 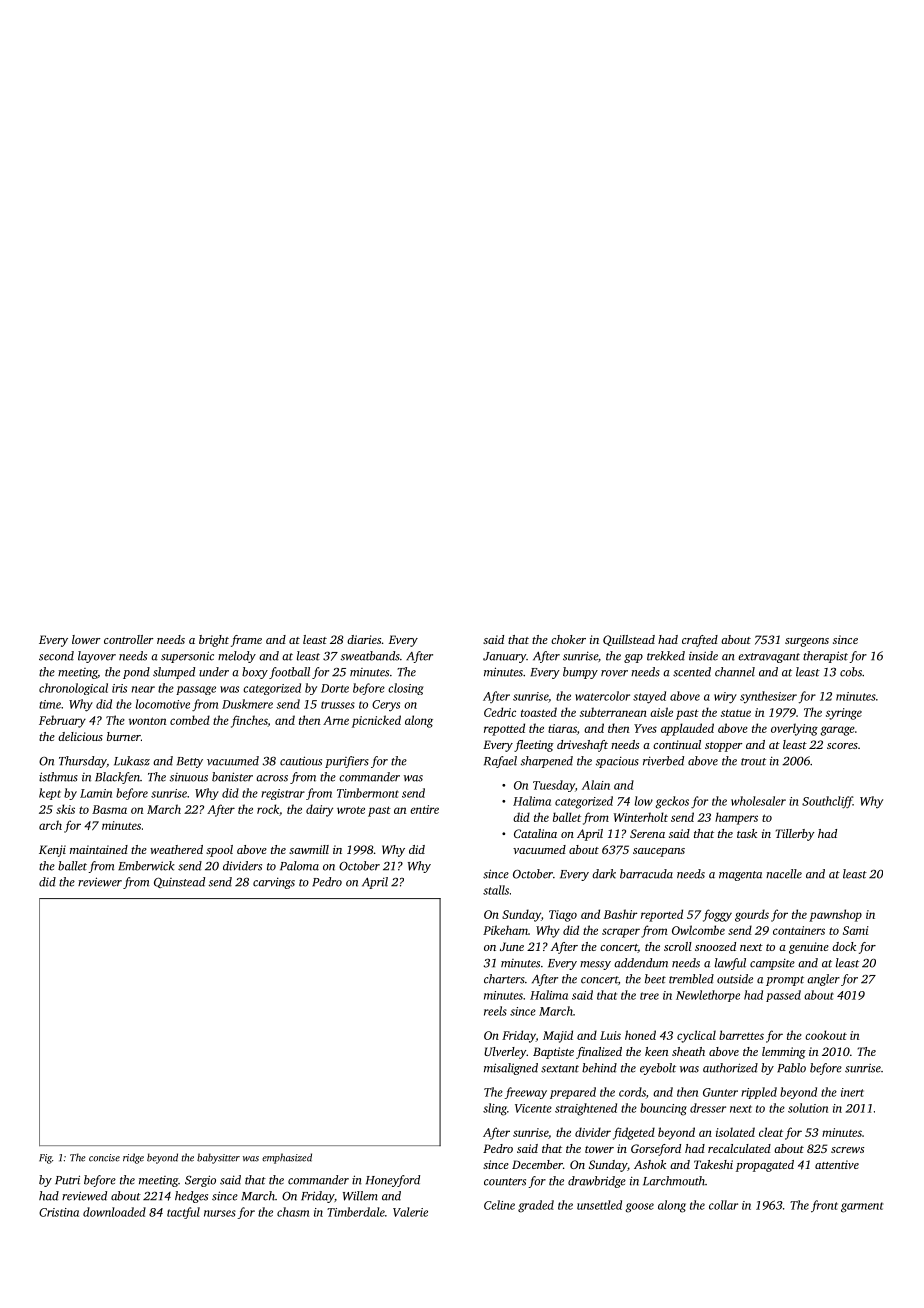 What do you see at coordinates (232, 777) in the screenshot?
I see `banister` at bounding box center [232, 777].
